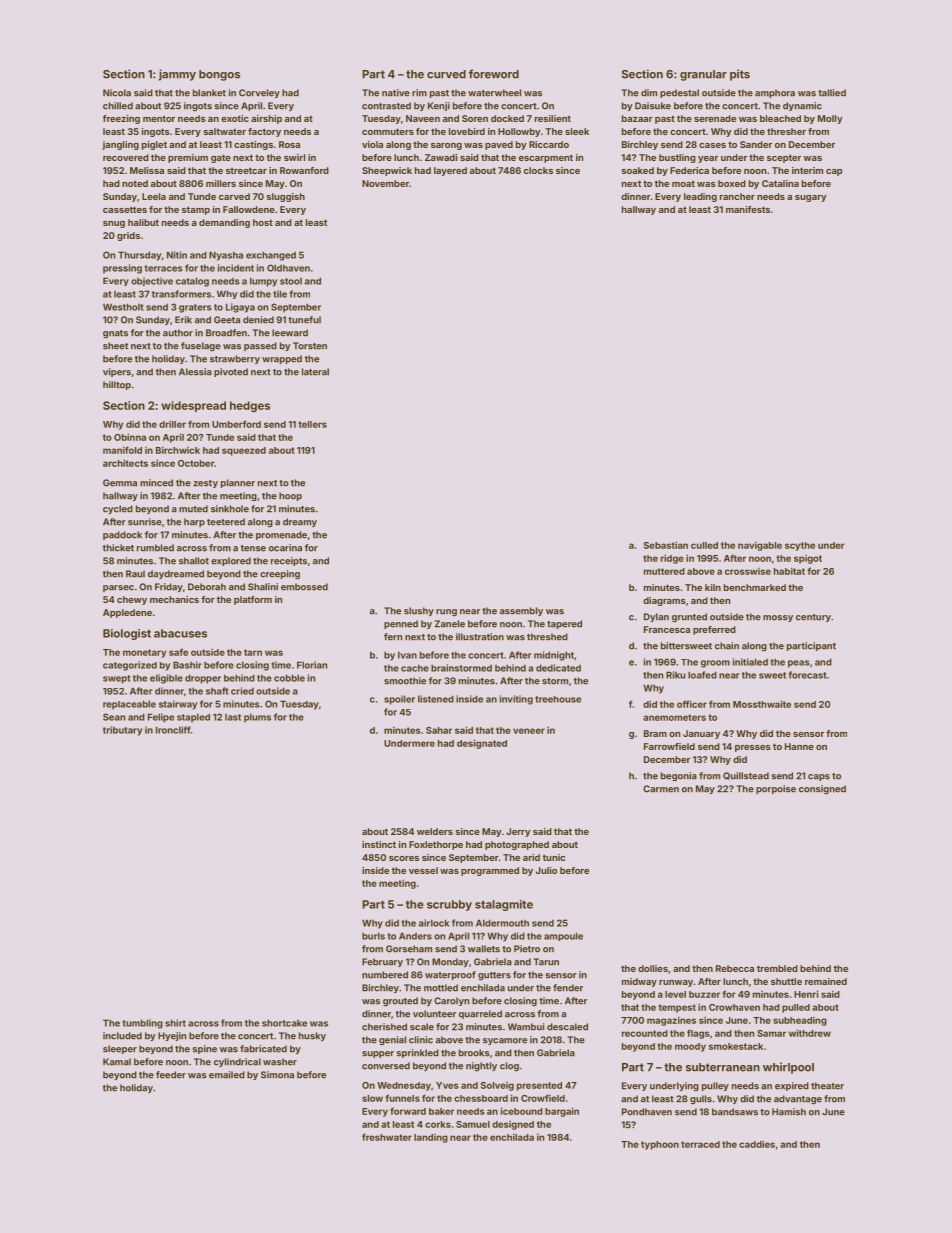 Image resolution: width=952 pixels, height=1233 pixels. Describe the element at coordinates (446, 74) in the page. I see `curved` at that location.
